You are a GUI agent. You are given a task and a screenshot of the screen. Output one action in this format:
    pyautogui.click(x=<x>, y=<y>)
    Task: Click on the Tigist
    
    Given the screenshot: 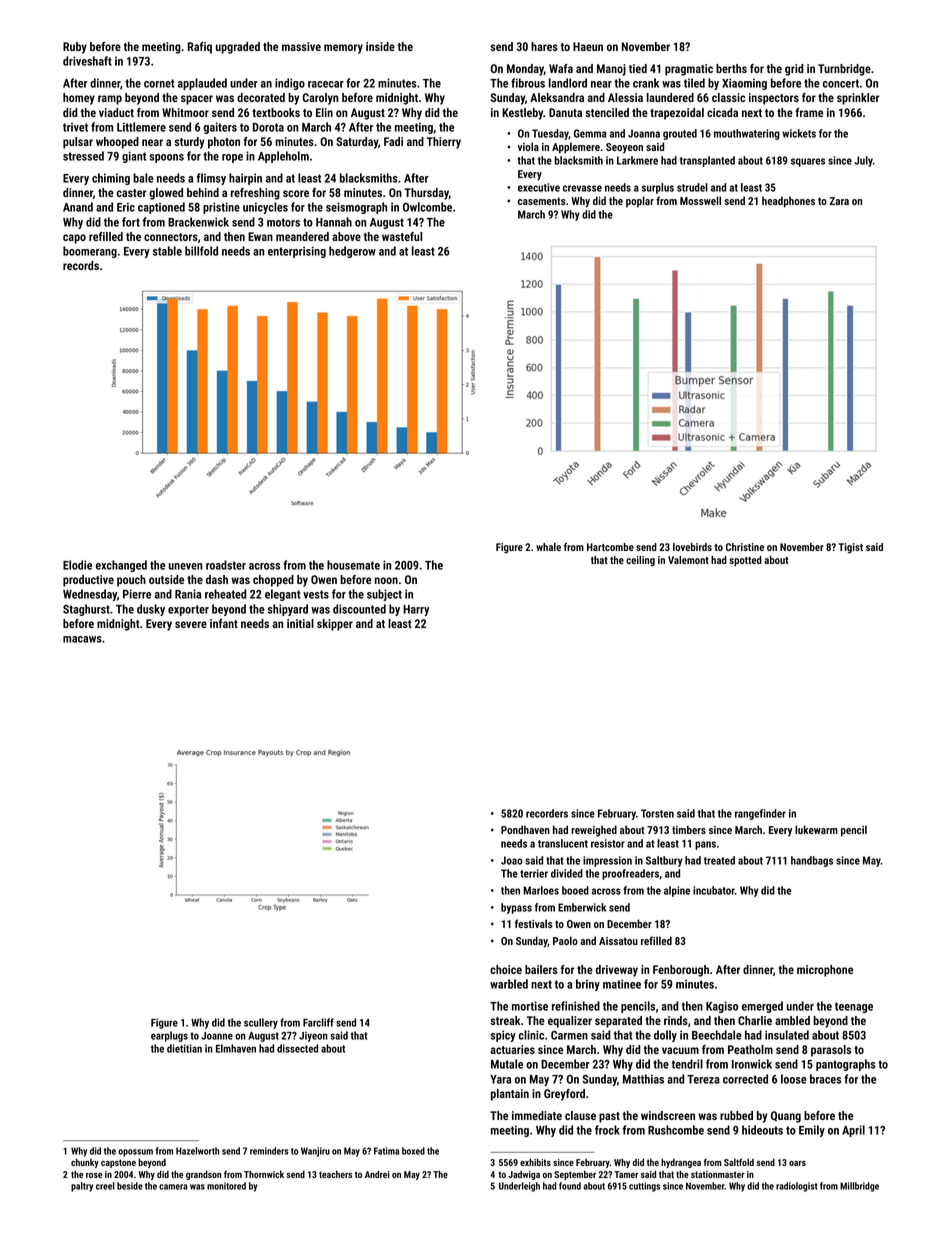 What is the action you would take?
    pyautogui.click(x=850, y=548)
